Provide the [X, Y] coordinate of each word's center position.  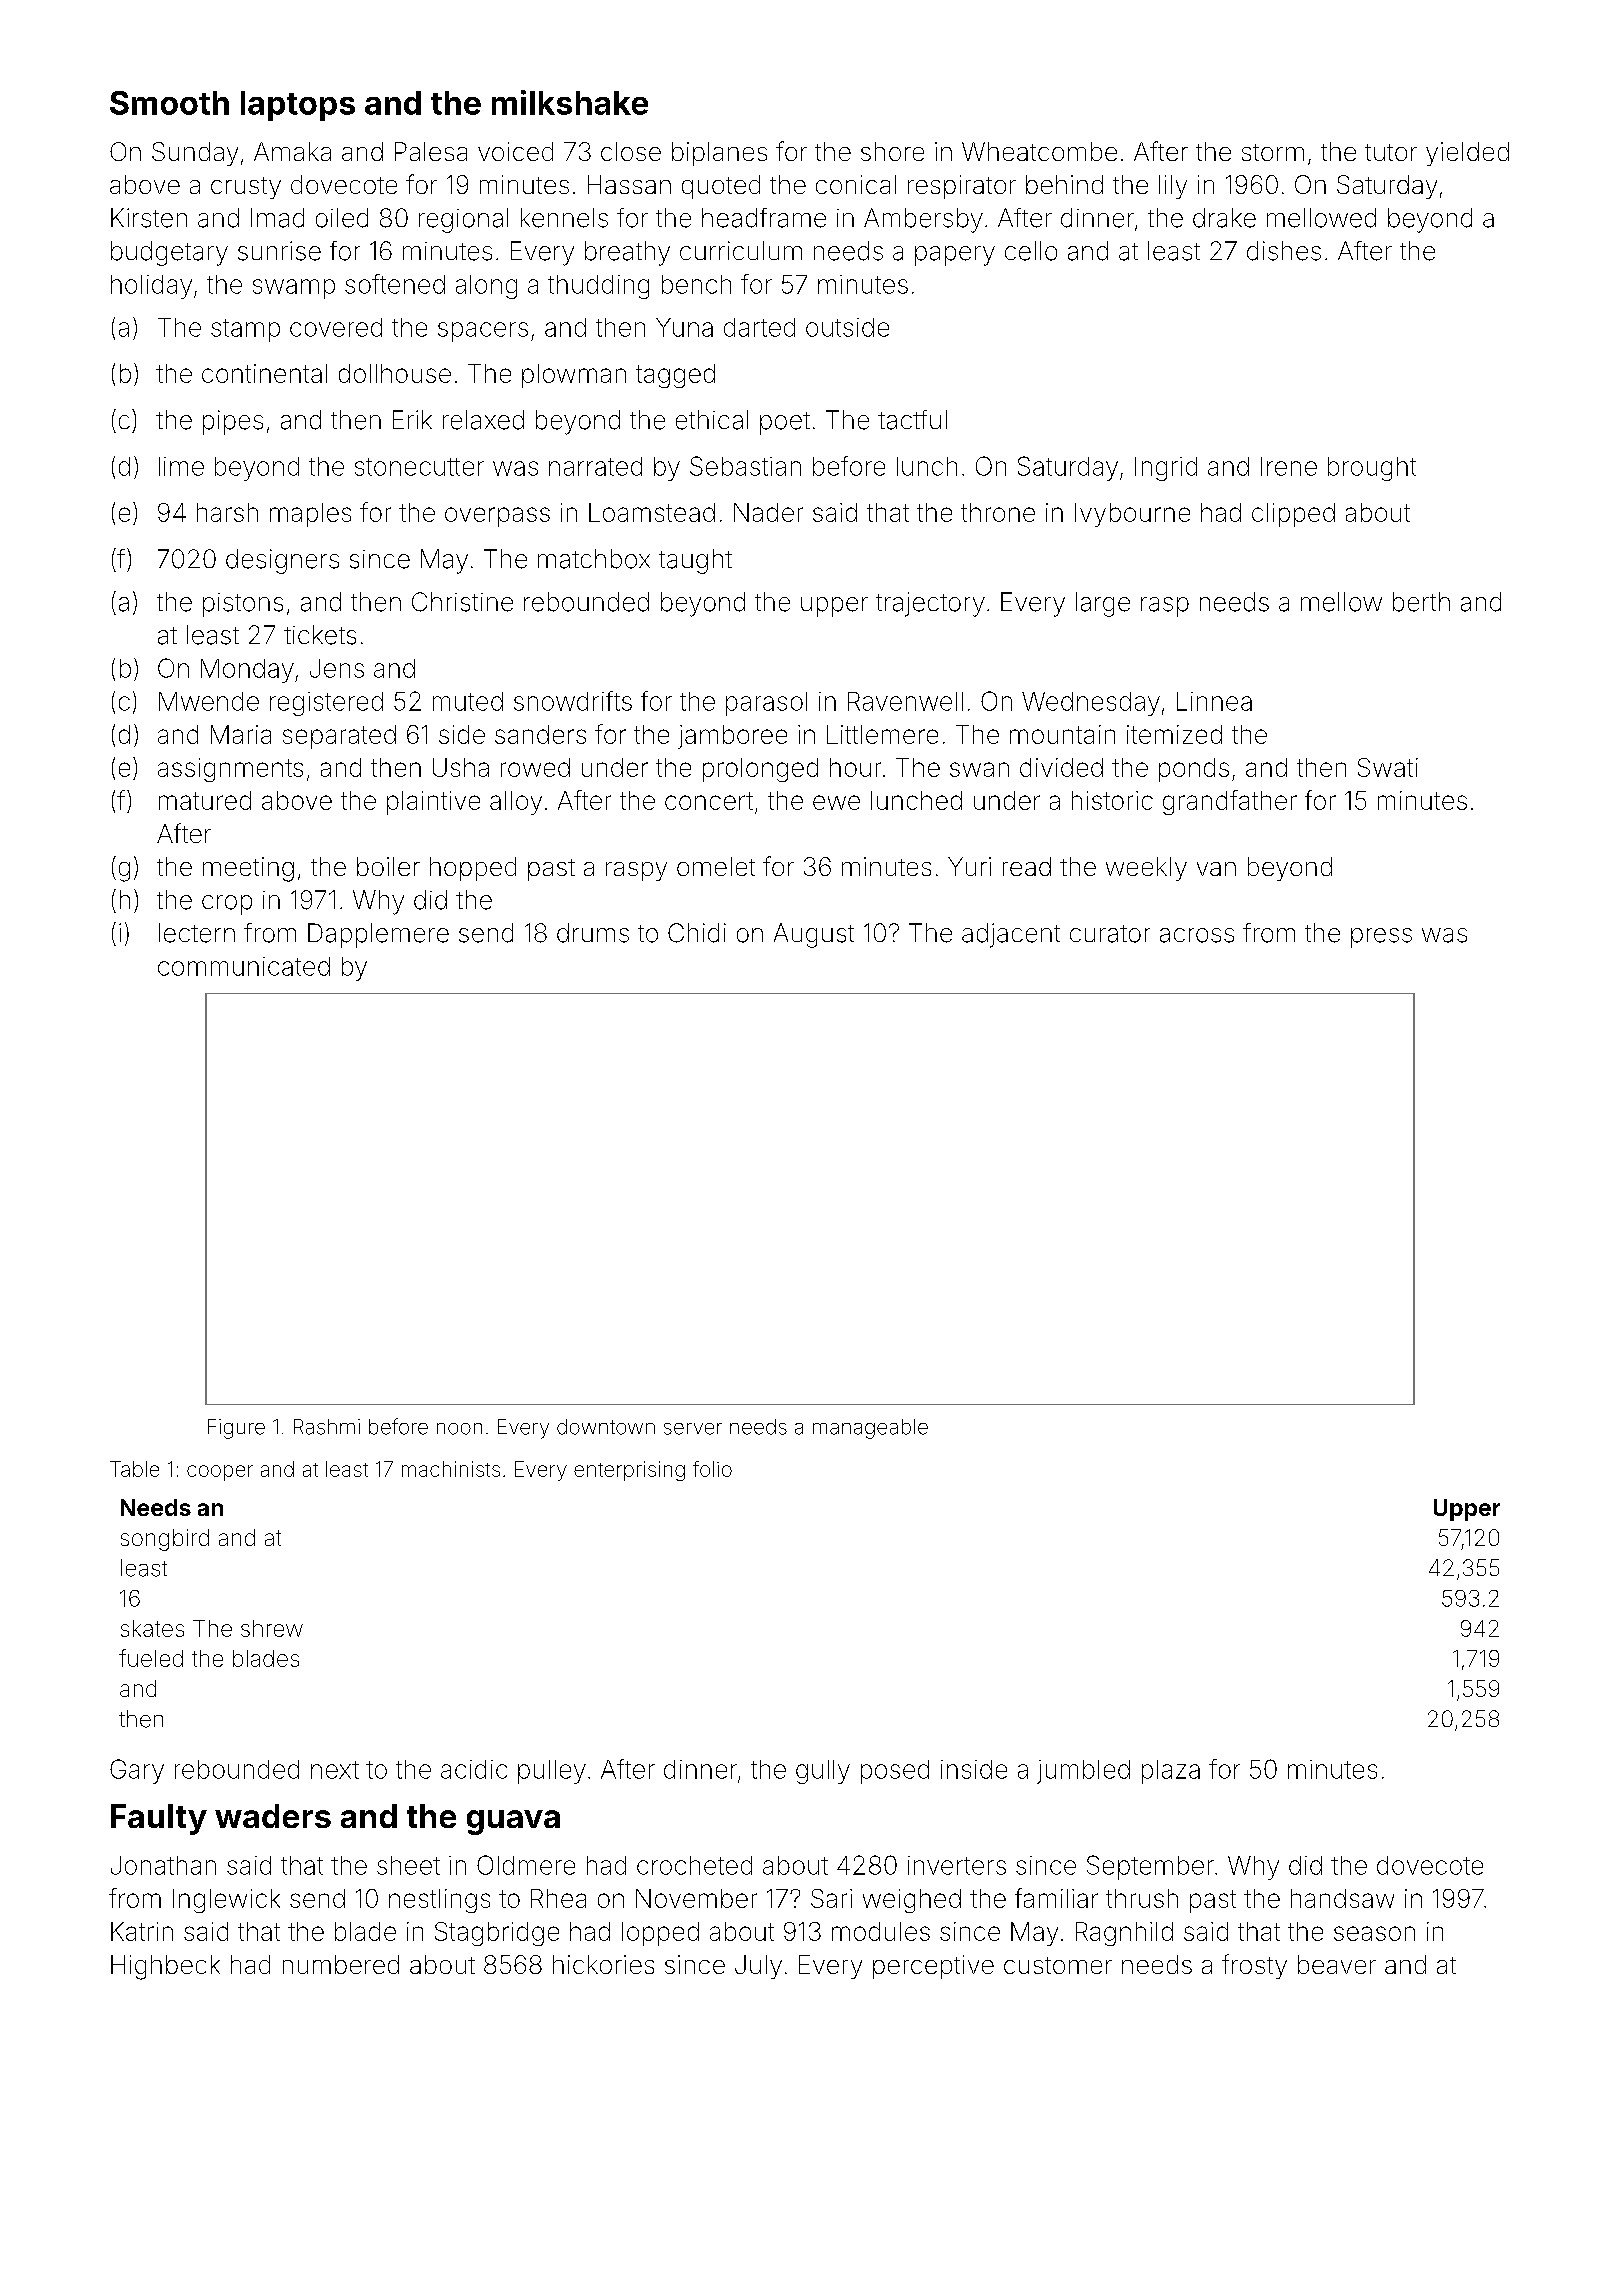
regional [463, 220]
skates [152, 1628]
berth [1421, 602]
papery [955, 256]
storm [1273, 152]
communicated [244, 966]
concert [709, 801]
